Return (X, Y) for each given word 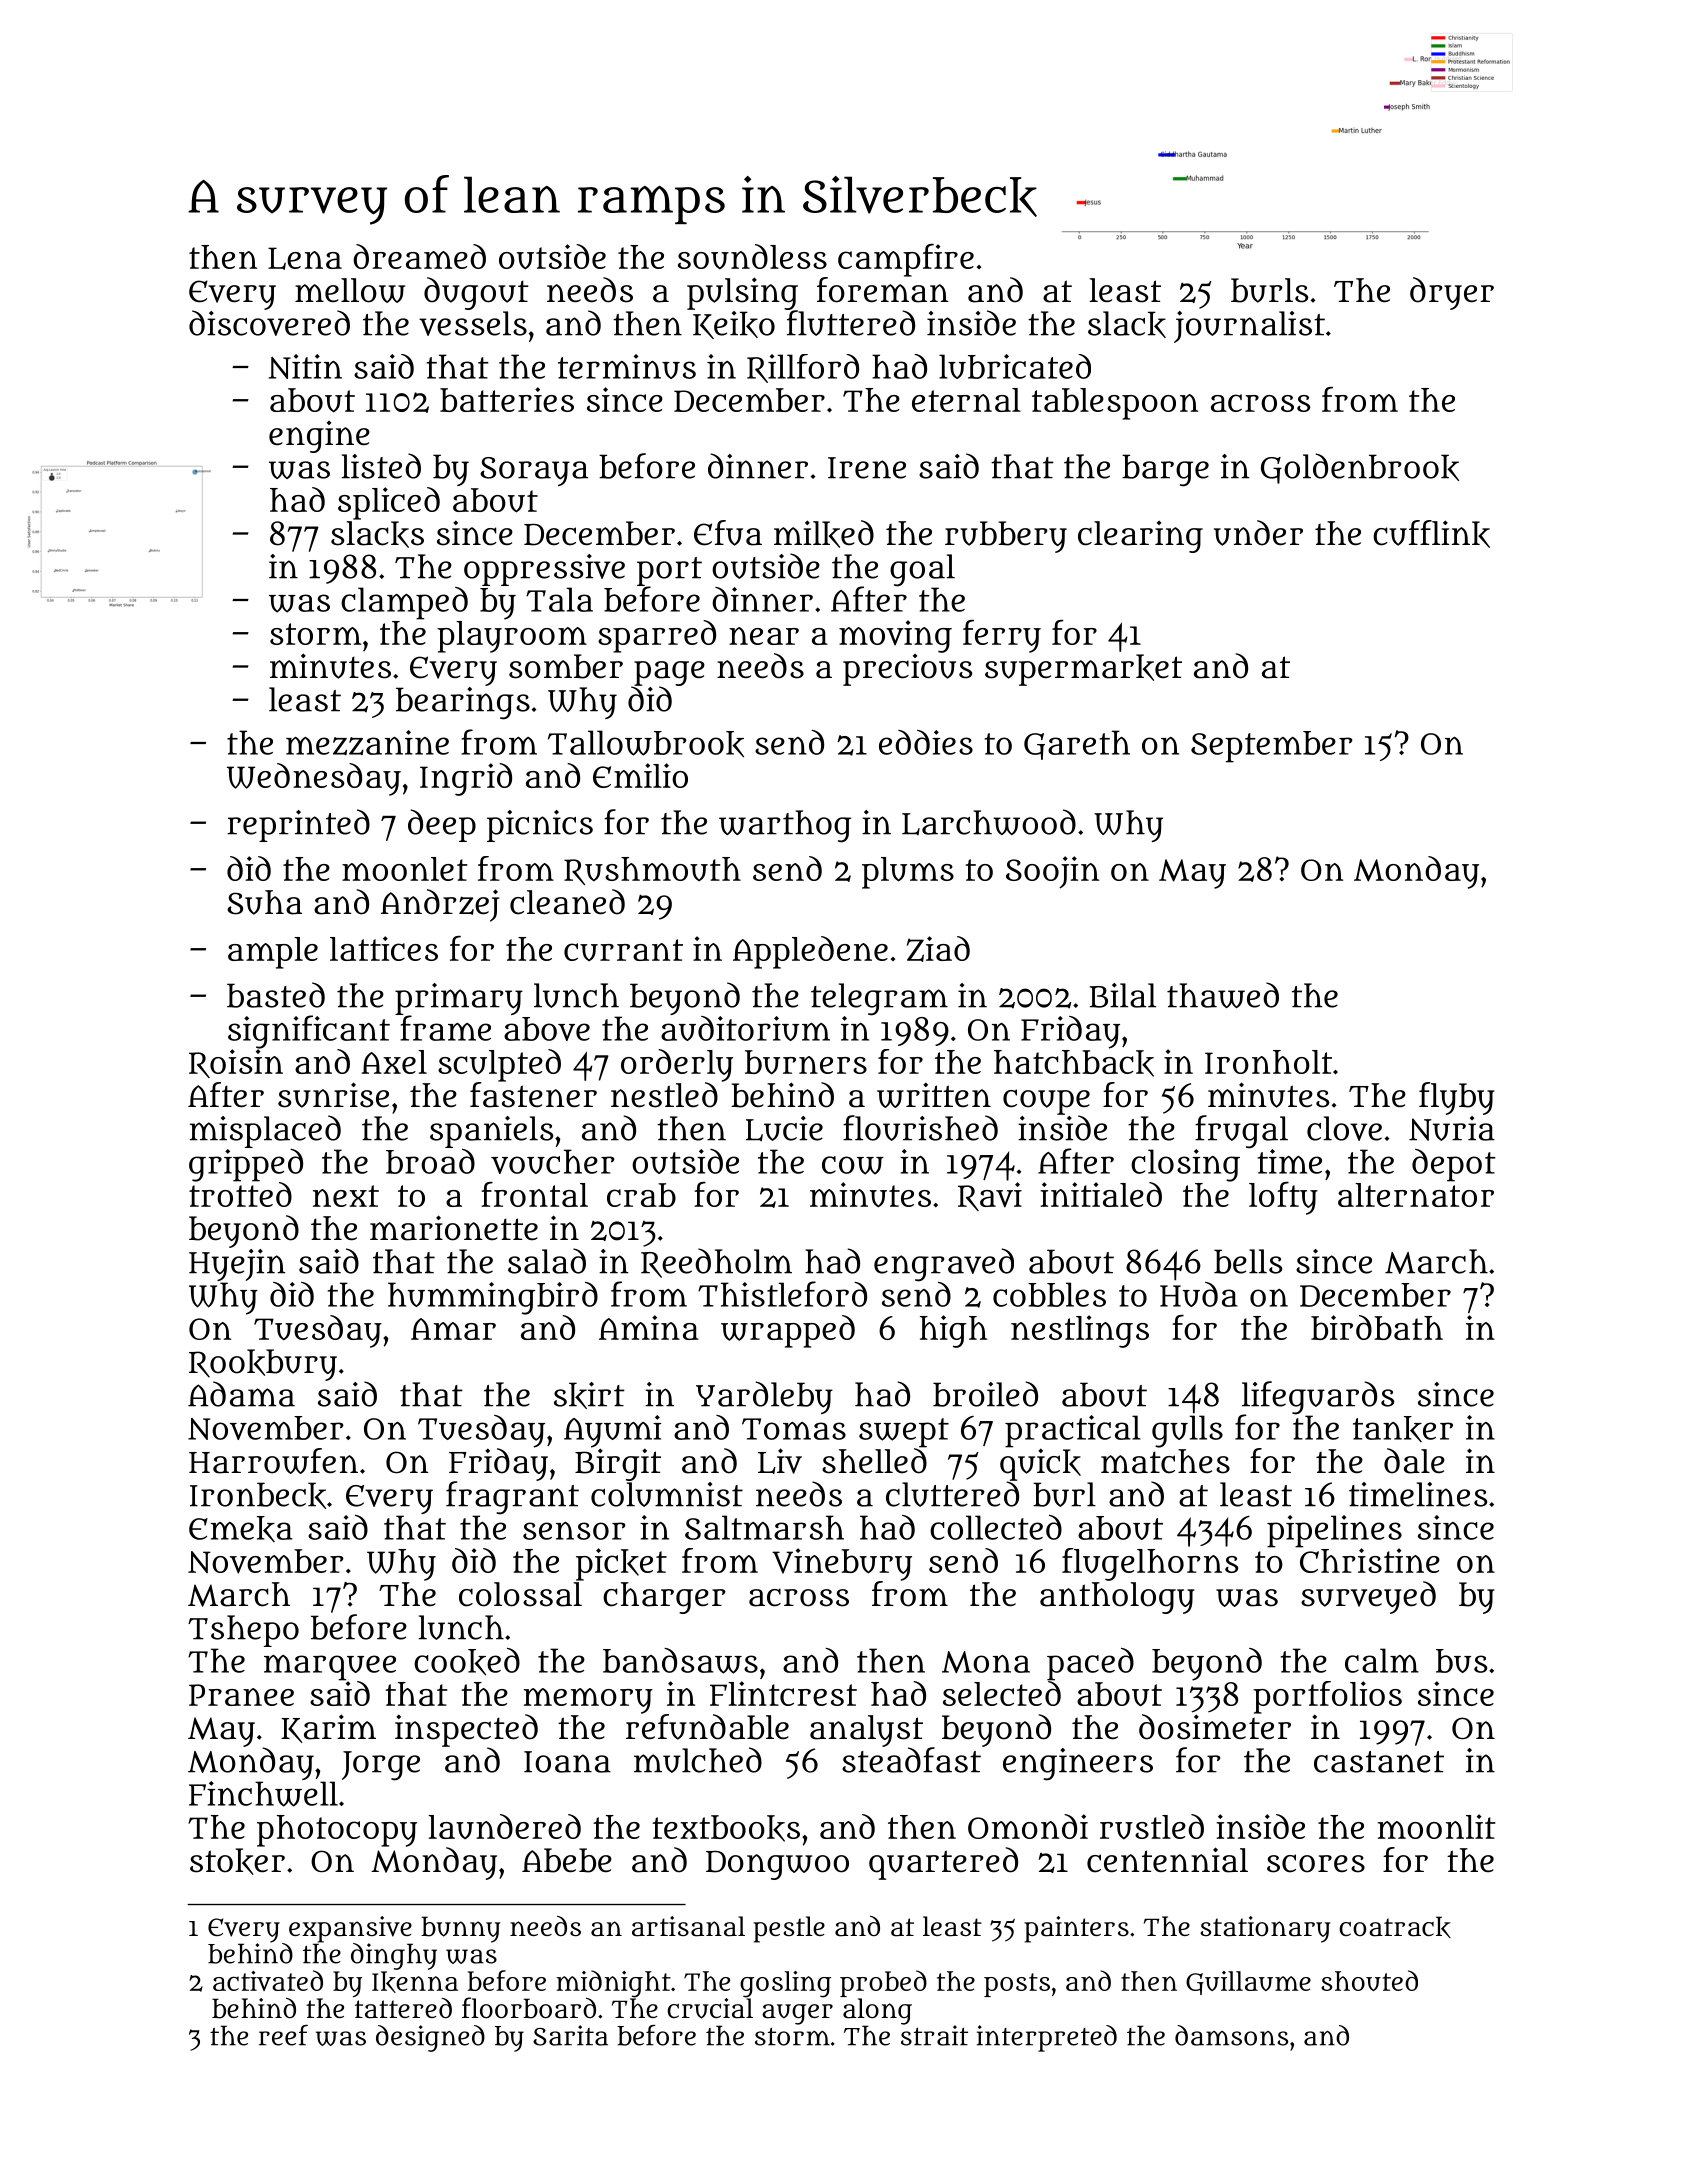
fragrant (512, 1498)
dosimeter (1215, 1727)
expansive (350, 1929)
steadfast (911, 1760)
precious (907, 670)
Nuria (1452, 1128)
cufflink (1431, 534)
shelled (874, 1461)
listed (381, 466)
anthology (1117, 1598)
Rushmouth (652, 871)
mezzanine (367, 742)
